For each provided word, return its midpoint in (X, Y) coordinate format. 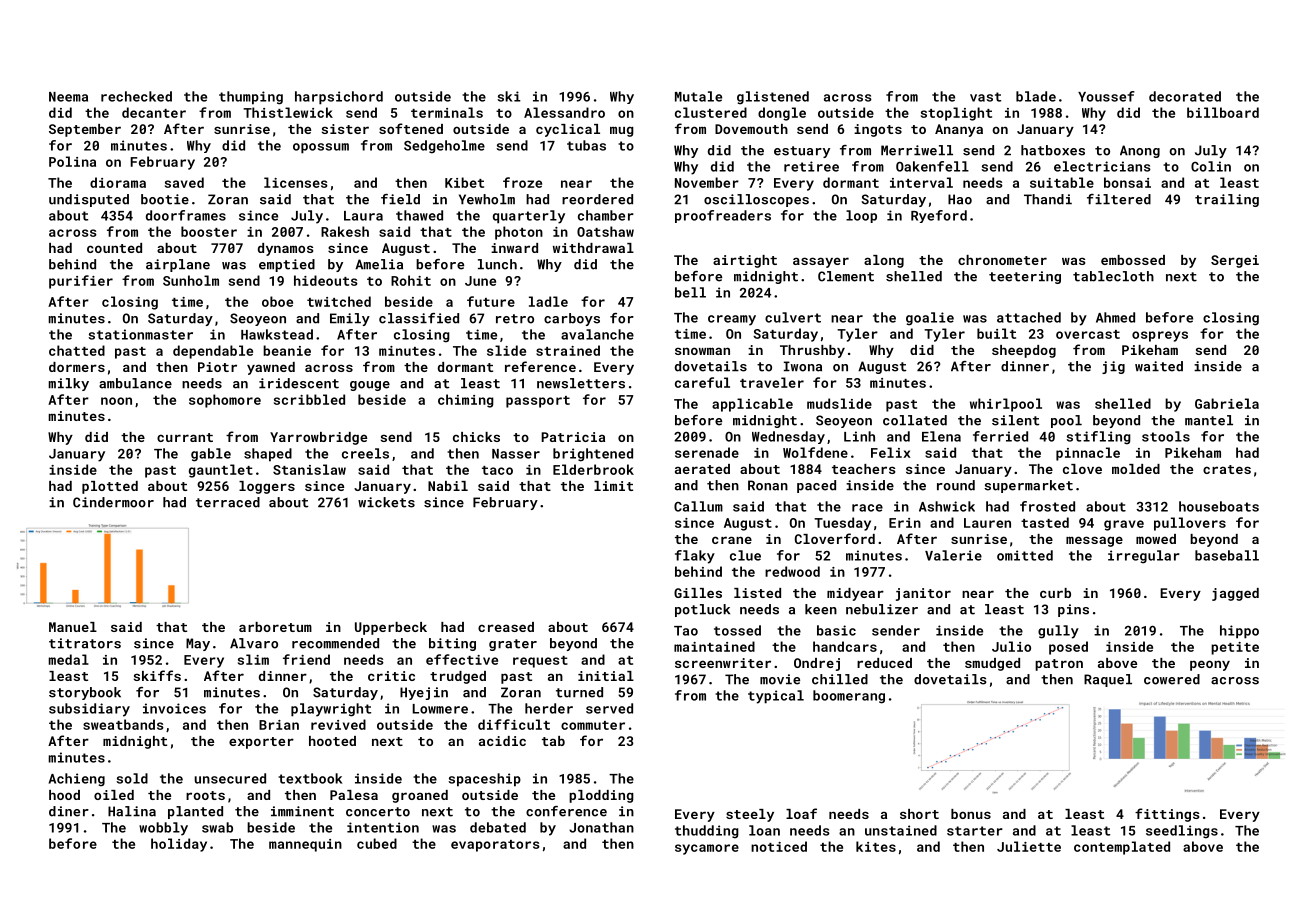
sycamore (707, 849)
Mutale (698, 96)
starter (975, 831)
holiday (179, 845)
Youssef (1106, 96)
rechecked (136, 96)
